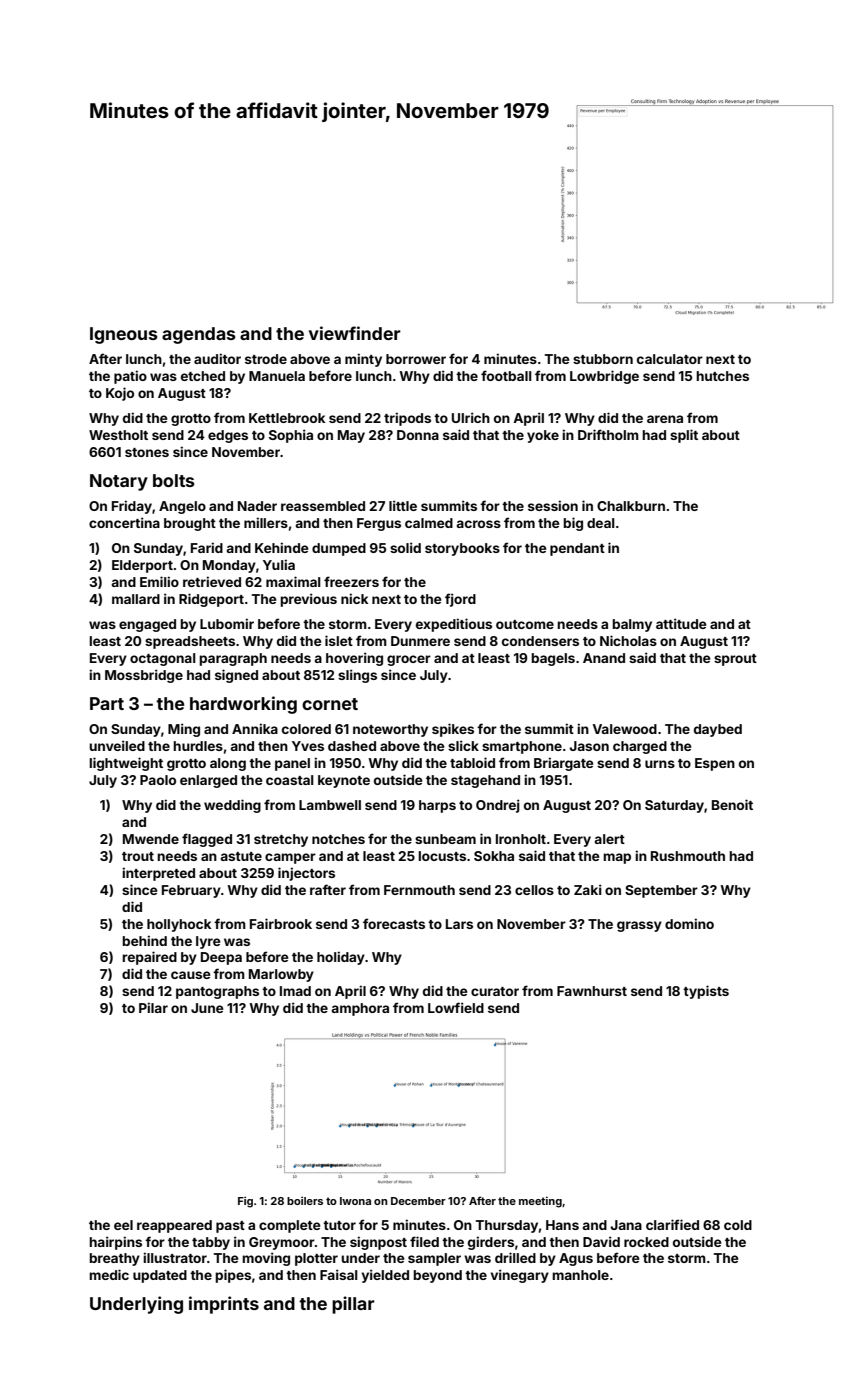 The image size is (849, 1400). What do you see at coordinates (684, 436) in the image?
I see `split` at bounding box center [684, 436].
